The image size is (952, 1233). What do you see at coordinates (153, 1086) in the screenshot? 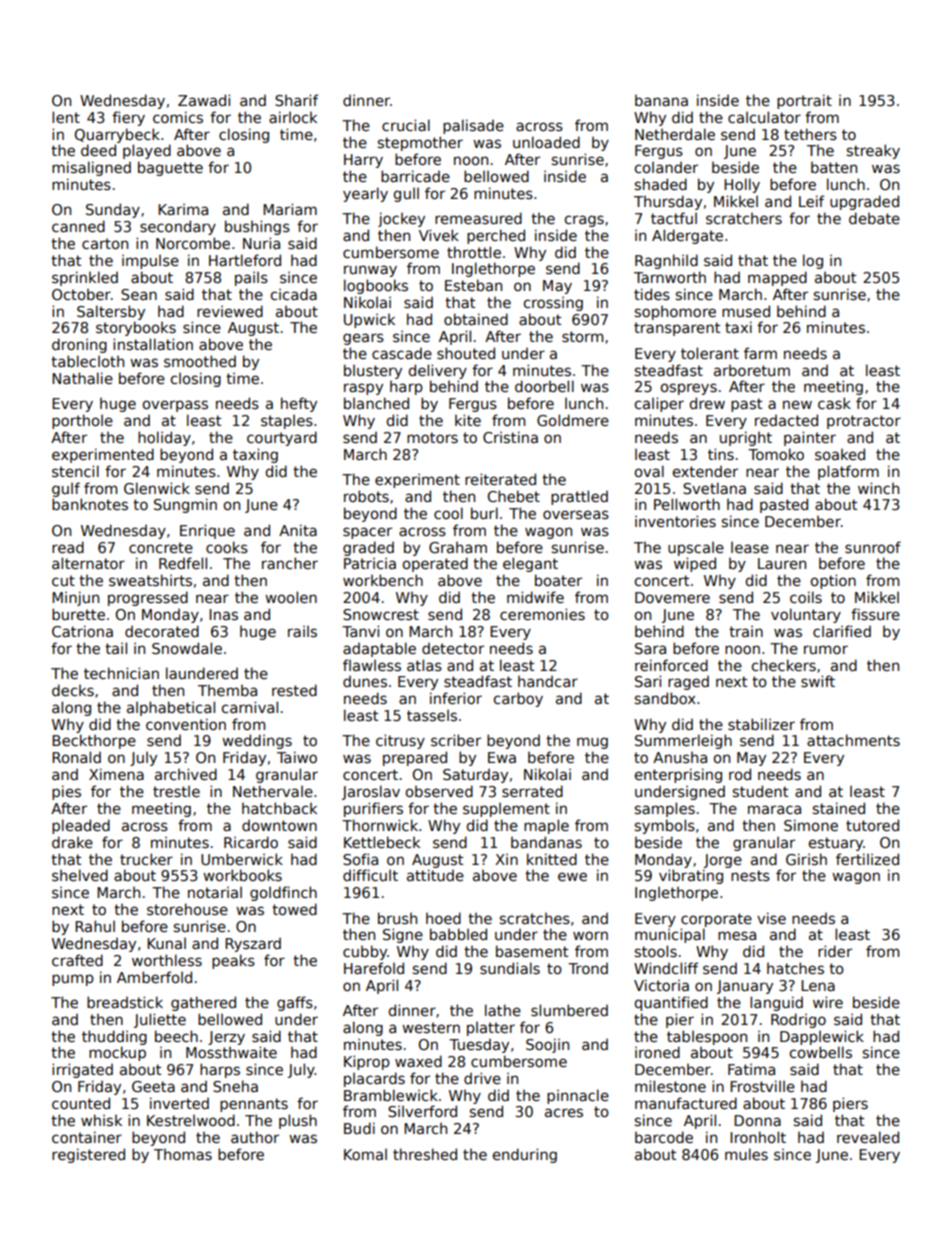
I see `Geeta` at bounding box center [153, 1086].
